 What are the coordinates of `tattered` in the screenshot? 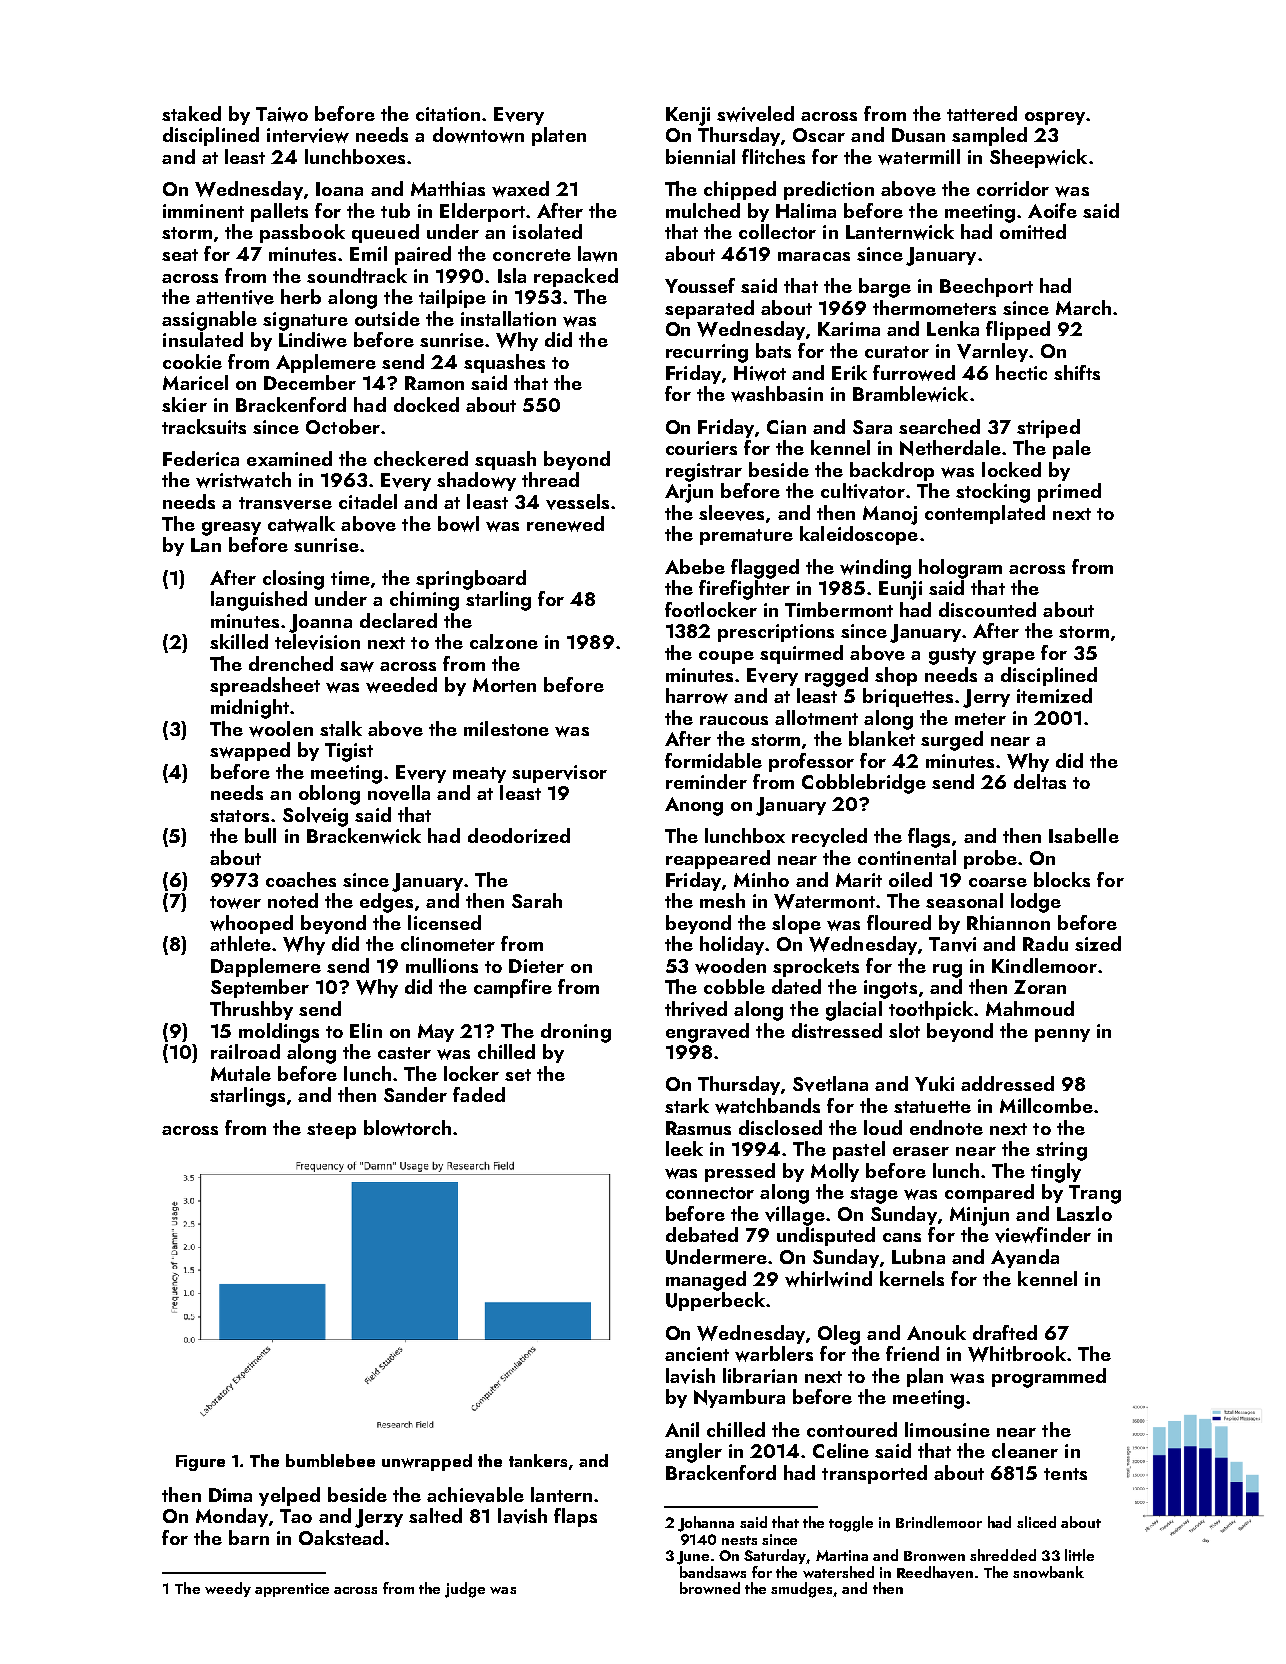 It's located at (982, 113).
